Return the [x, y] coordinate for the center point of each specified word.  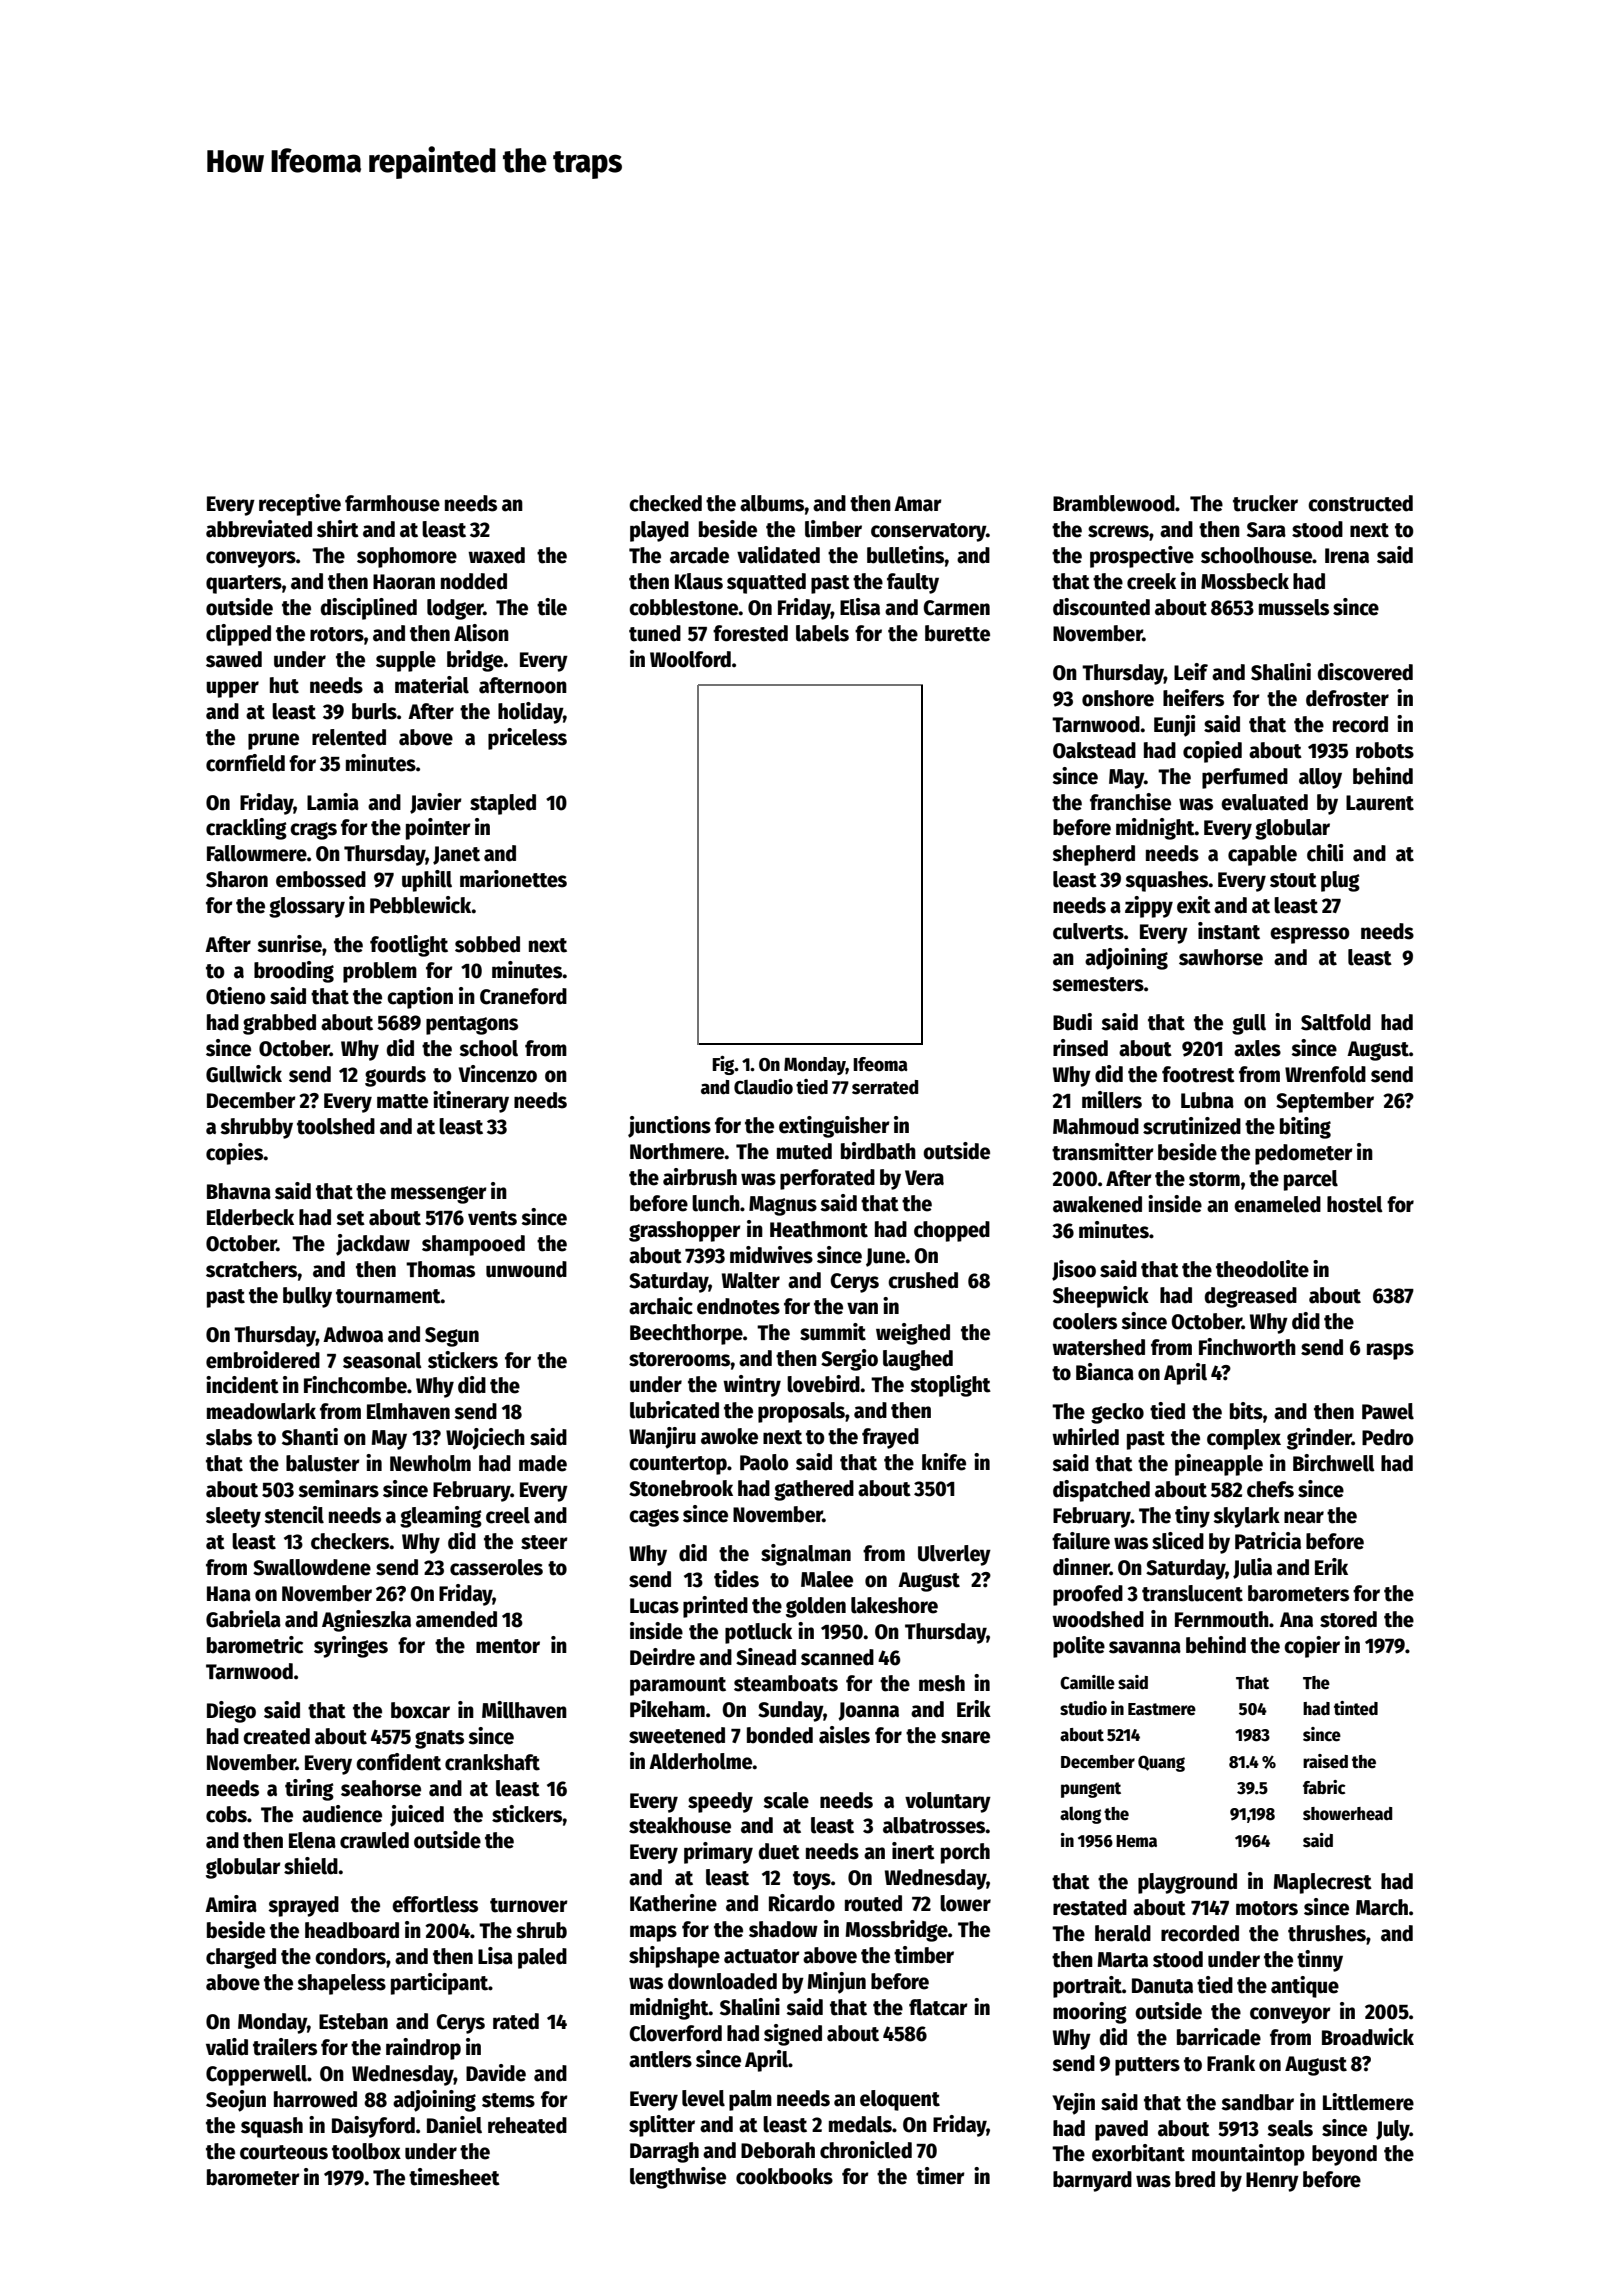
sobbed [487, 944]
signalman [806, 1555]
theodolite [1262, 1269]
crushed [923, 1280]
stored [1348, 1619]
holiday [530, 713]
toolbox [366, 2151]
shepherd [1093, 855]
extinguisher [834, 1127]
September [1325, 1102]
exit [1194, 905]
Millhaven [524, 1710]
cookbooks [784, 2176]
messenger [439, 1195]
